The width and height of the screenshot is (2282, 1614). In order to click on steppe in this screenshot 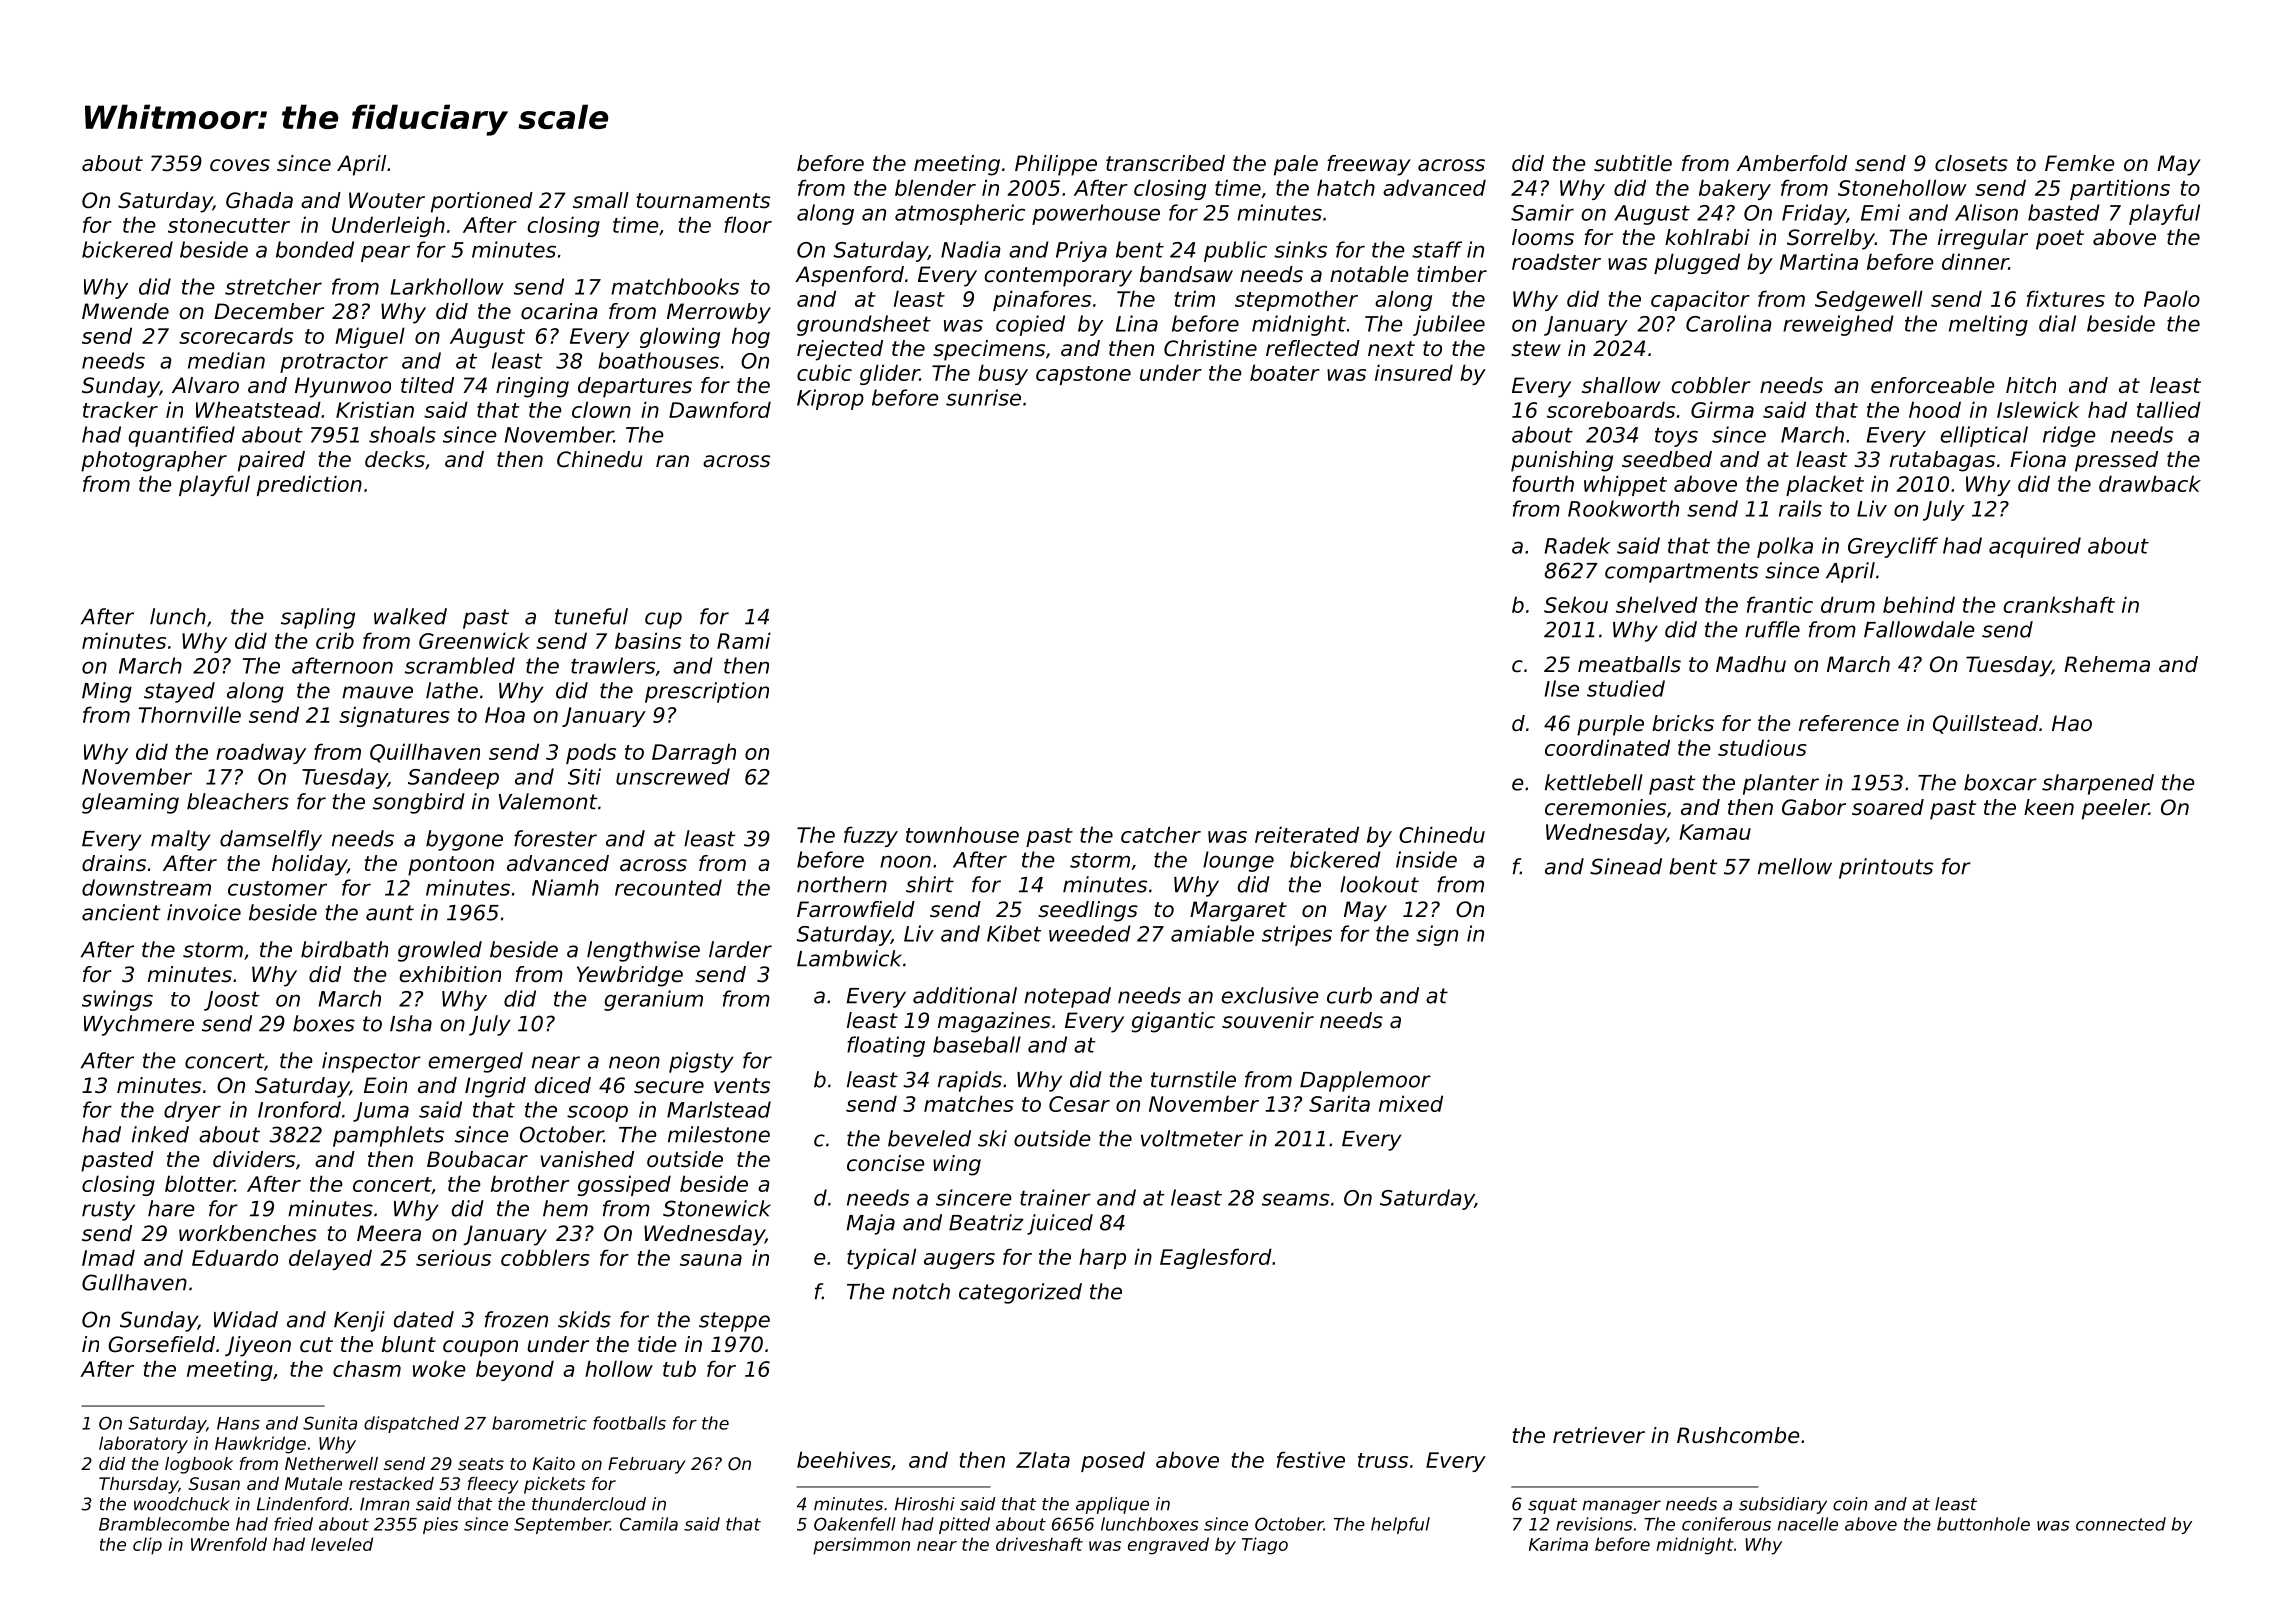, I will do `click(734, 1322)`.
